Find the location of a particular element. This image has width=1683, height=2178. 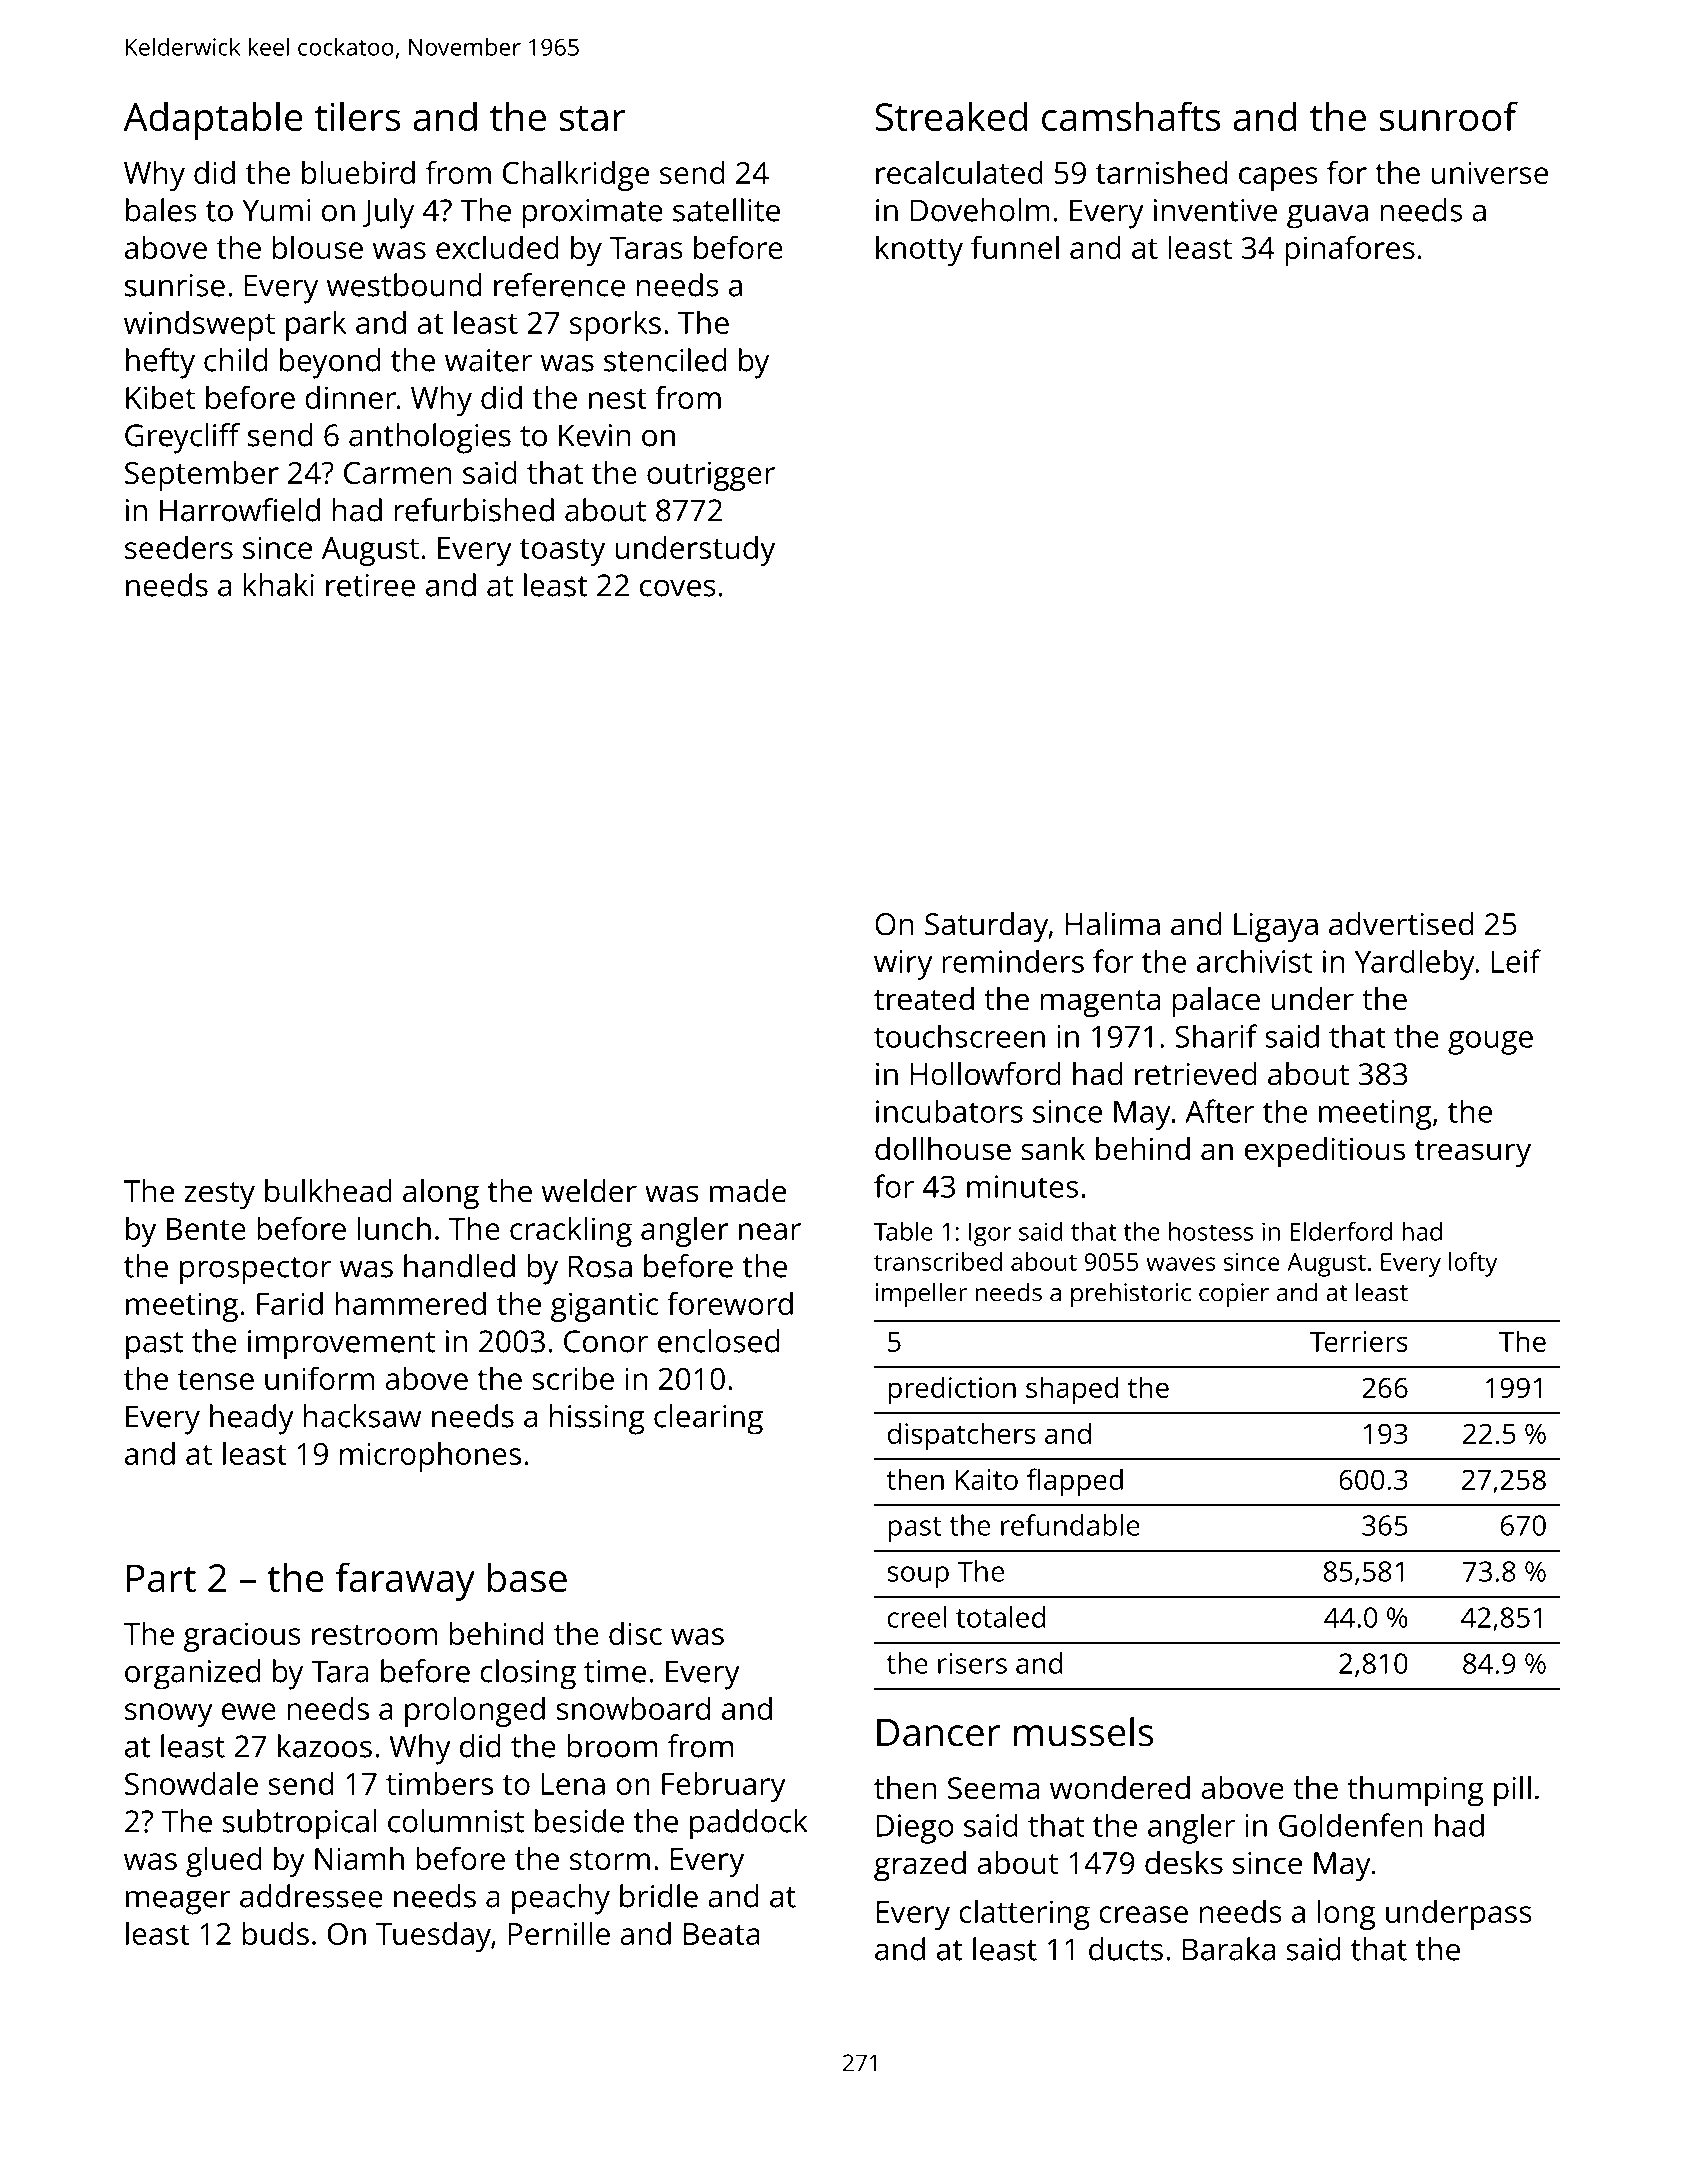

base is located at coordinates (527, 1577).
